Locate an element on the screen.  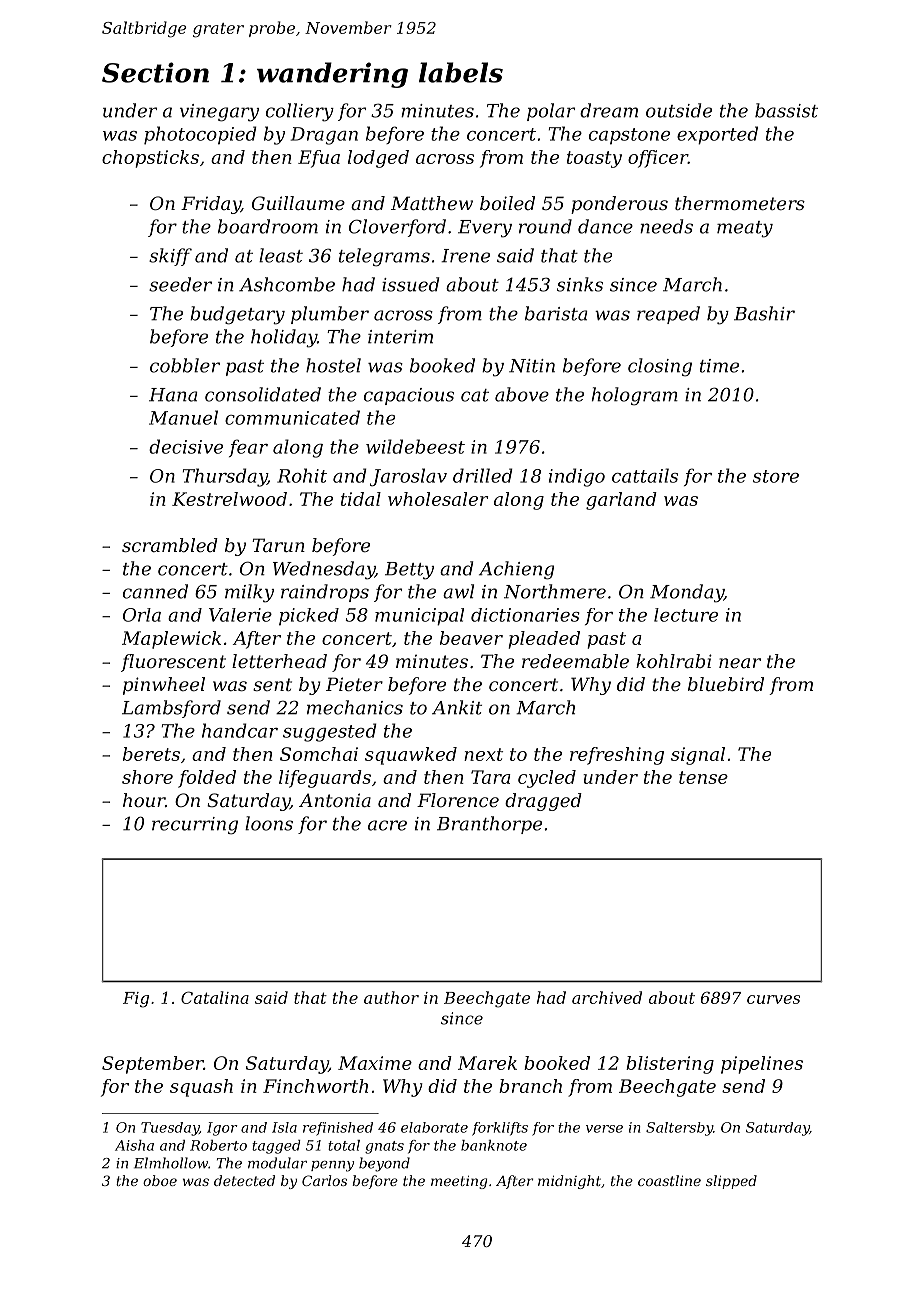
vinegary is located at coordinates (219, 113).
